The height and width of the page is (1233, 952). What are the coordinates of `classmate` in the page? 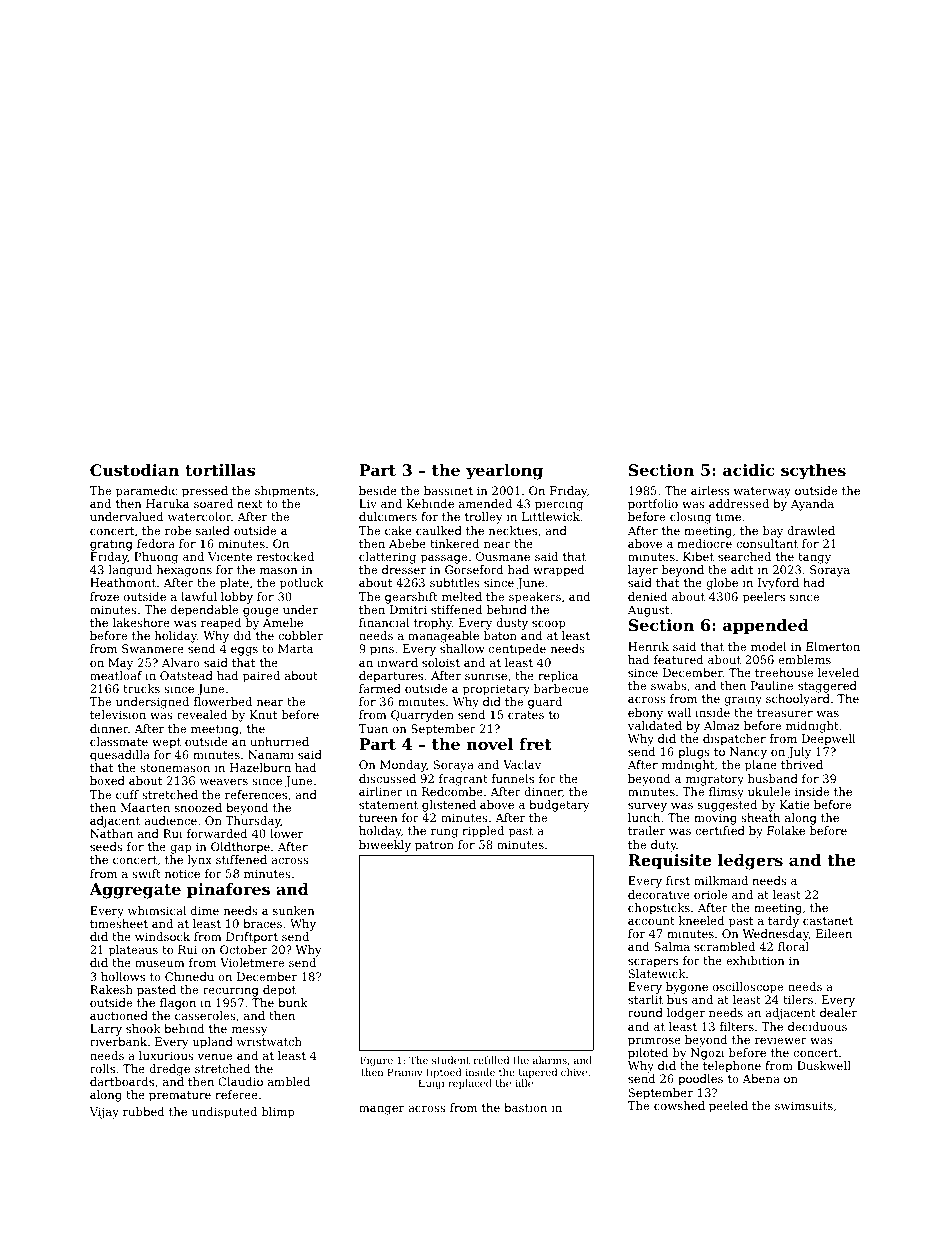 It's located at (119, 741).
